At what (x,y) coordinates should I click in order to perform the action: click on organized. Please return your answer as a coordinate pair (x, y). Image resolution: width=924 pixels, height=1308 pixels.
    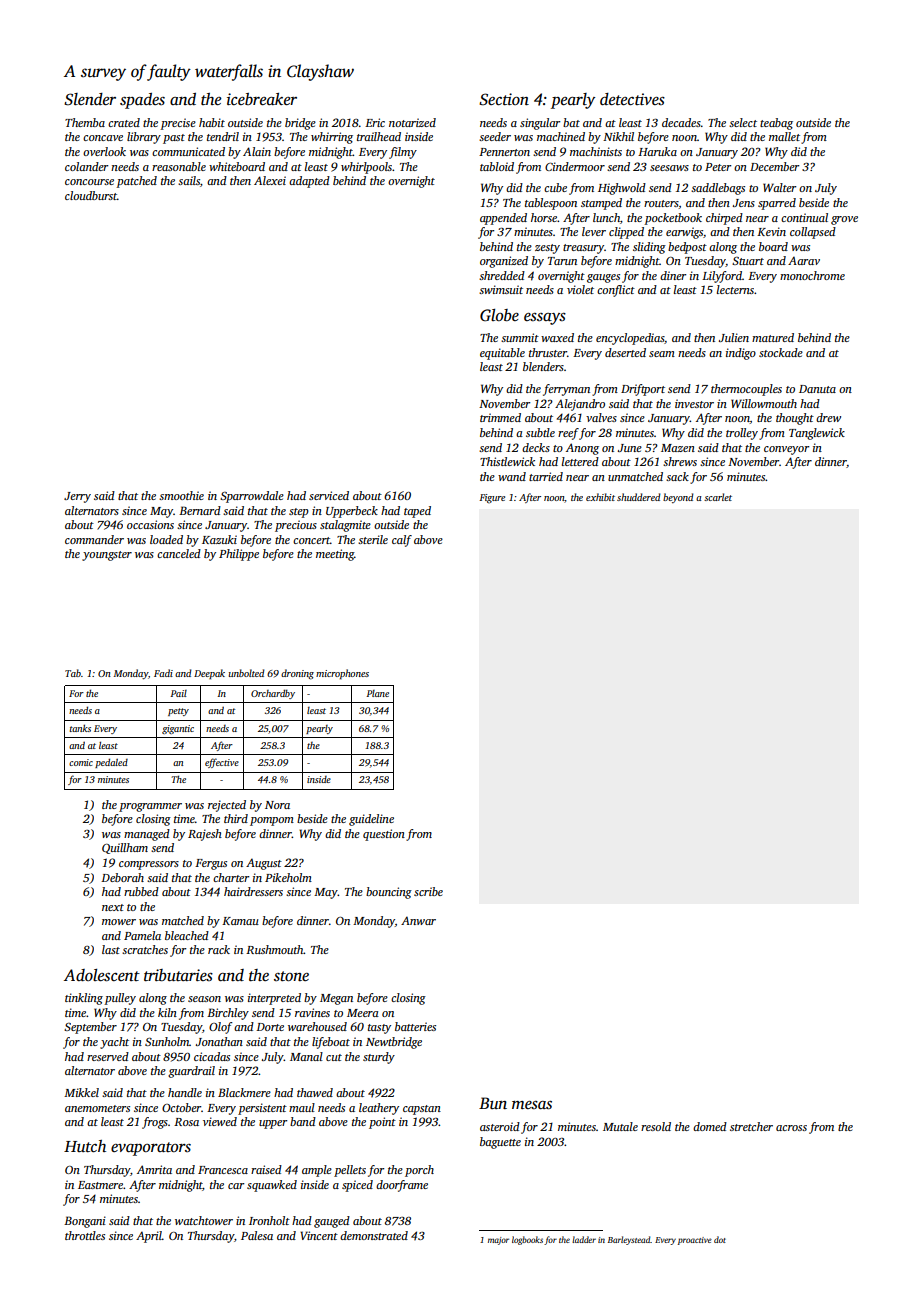
    Looking at the image, I should click on (504, 262).
